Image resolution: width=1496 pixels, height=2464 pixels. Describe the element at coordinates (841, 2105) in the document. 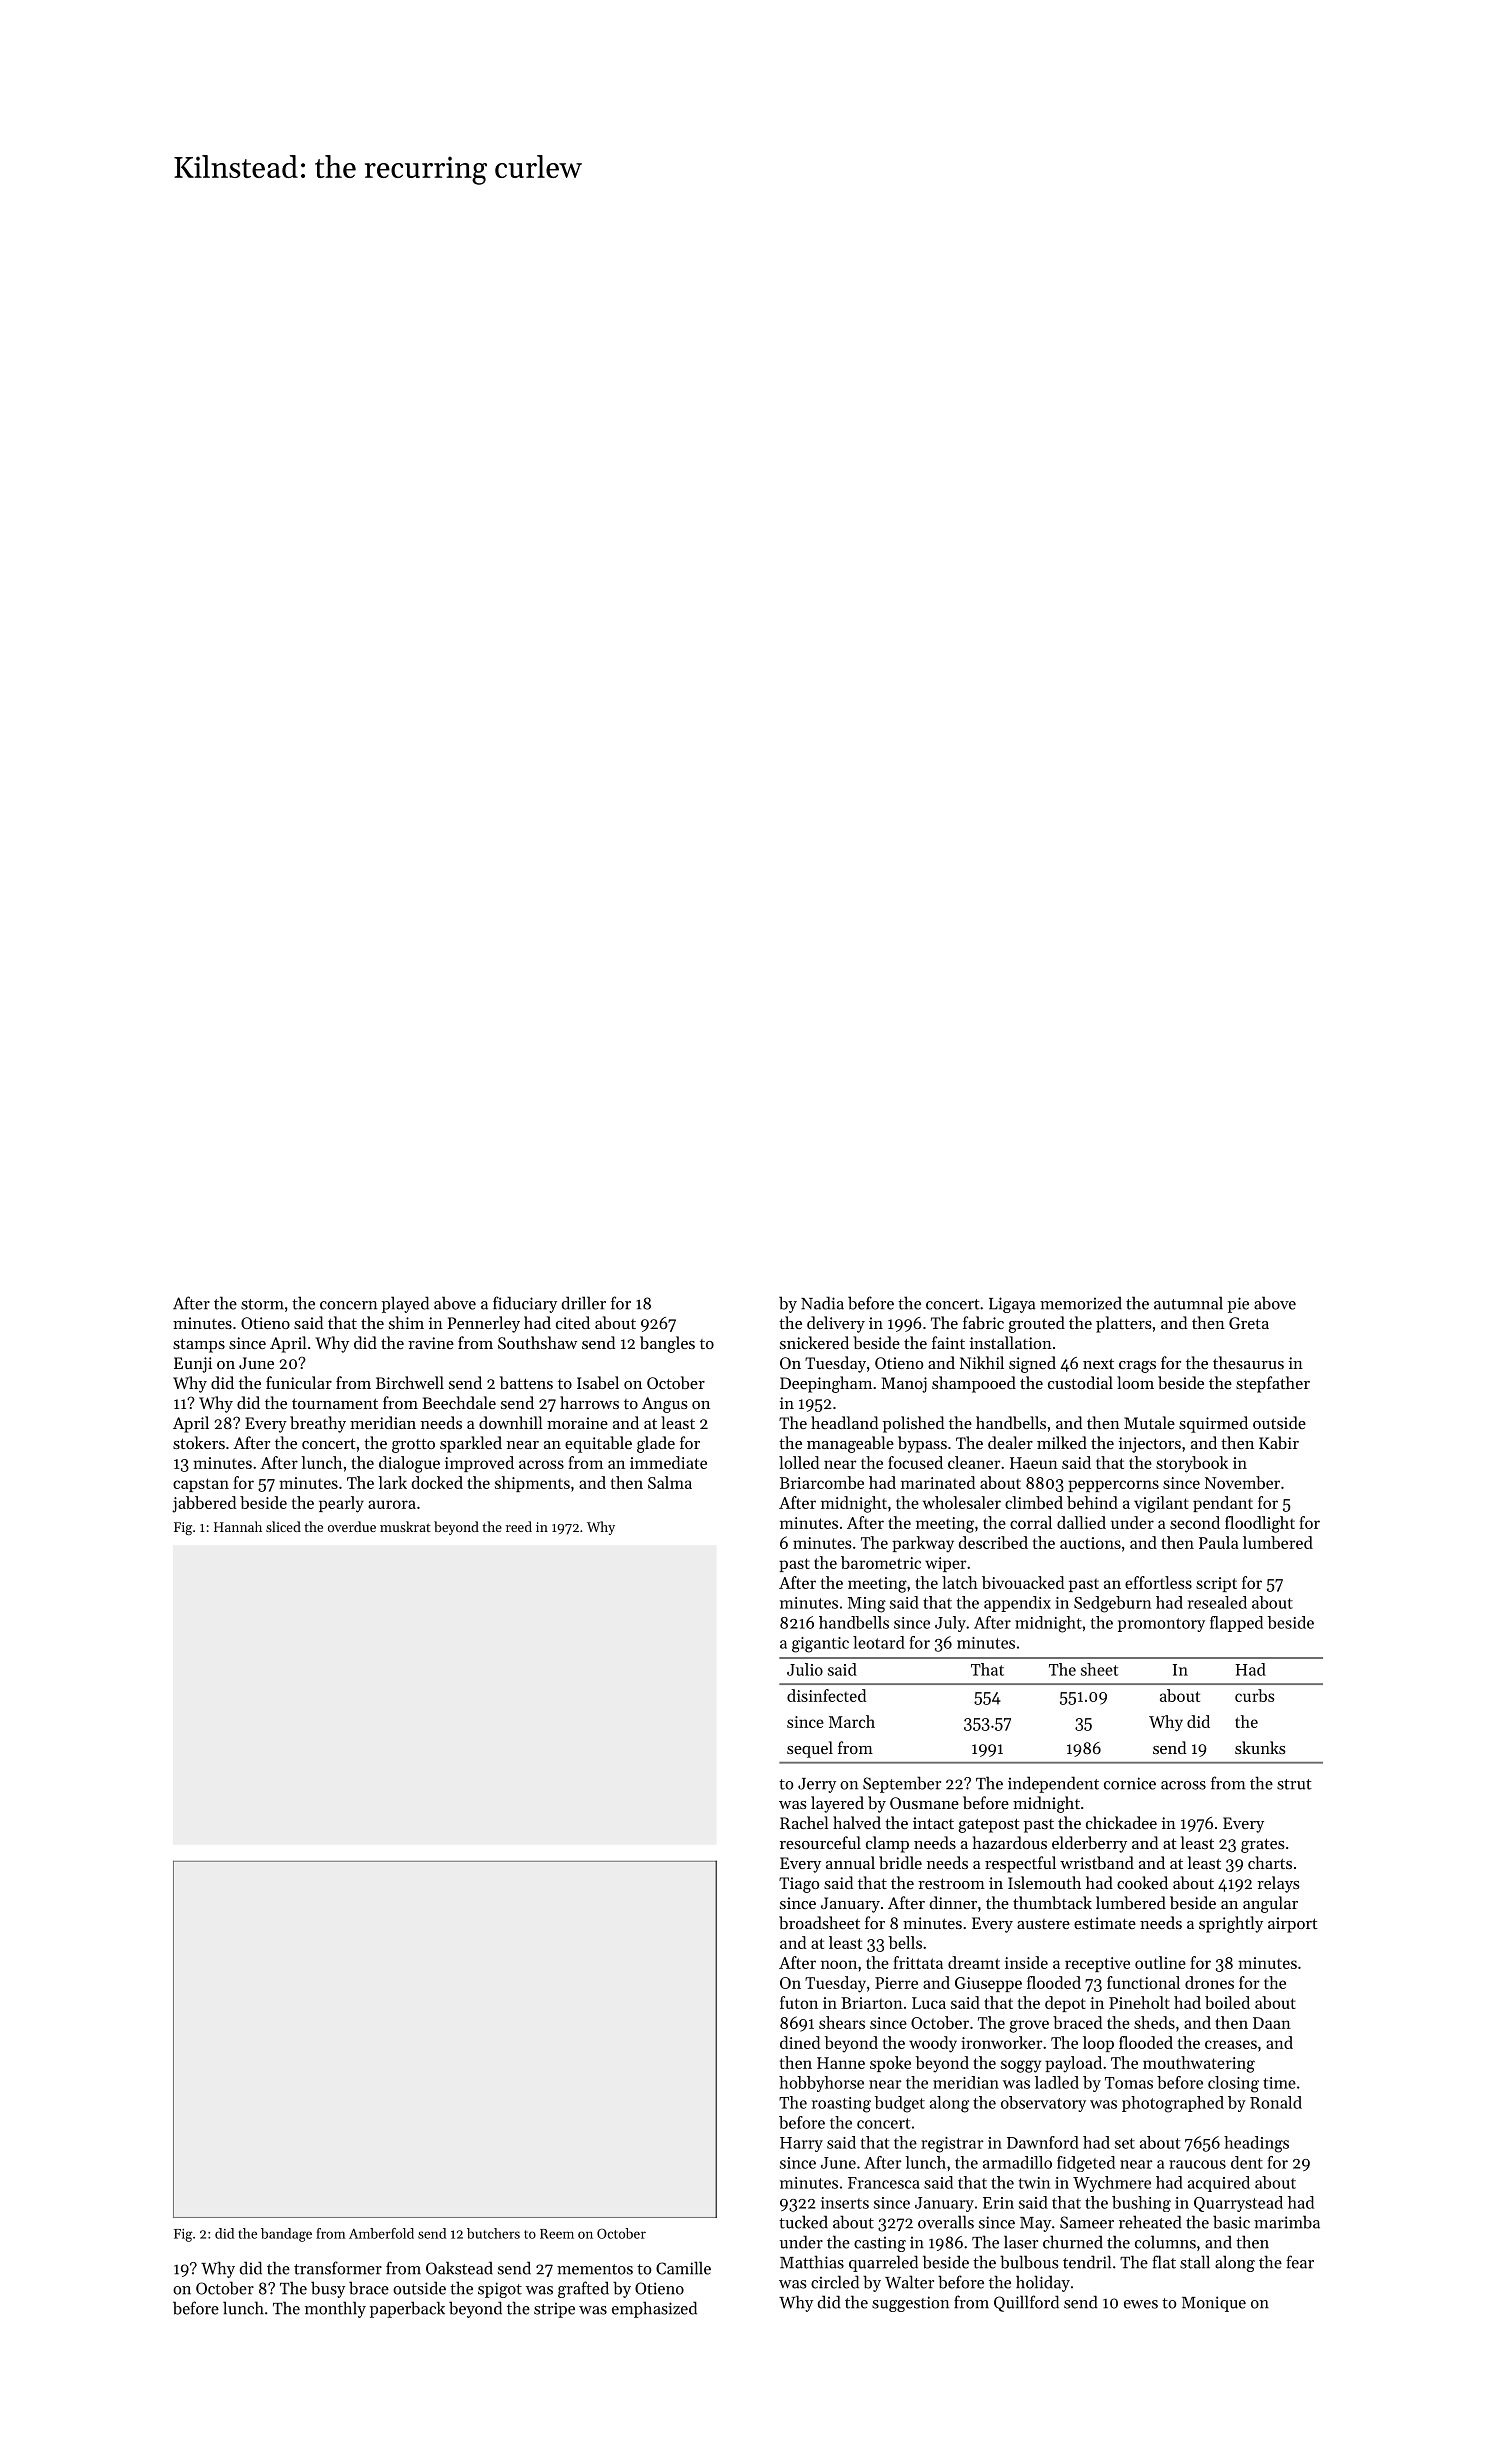

I see `roasting` at that location.
